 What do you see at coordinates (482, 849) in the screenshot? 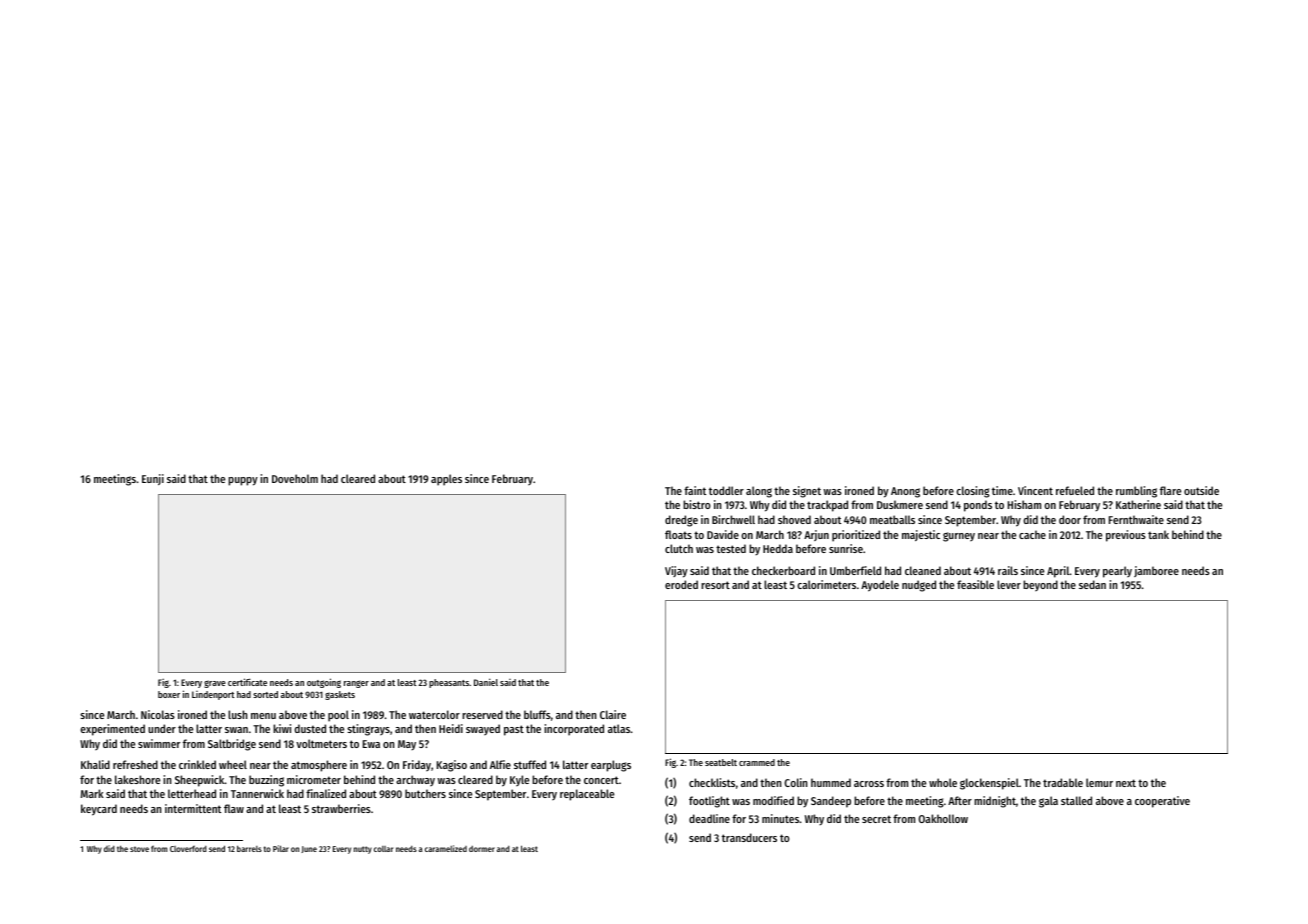
I see `dormer` at bounding box center [482, 849].
